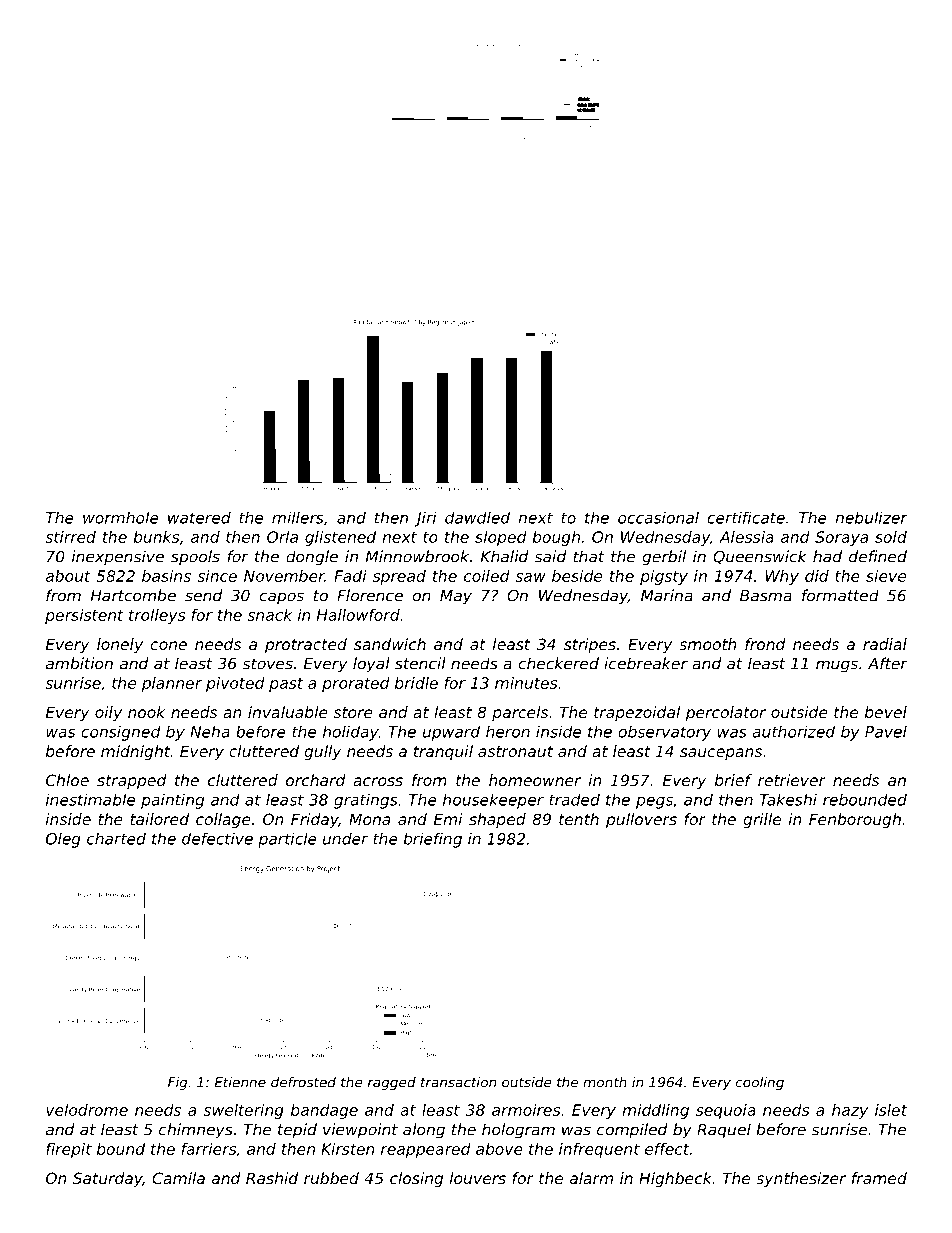  I want to click on Rashid, so click(272, 1178).
